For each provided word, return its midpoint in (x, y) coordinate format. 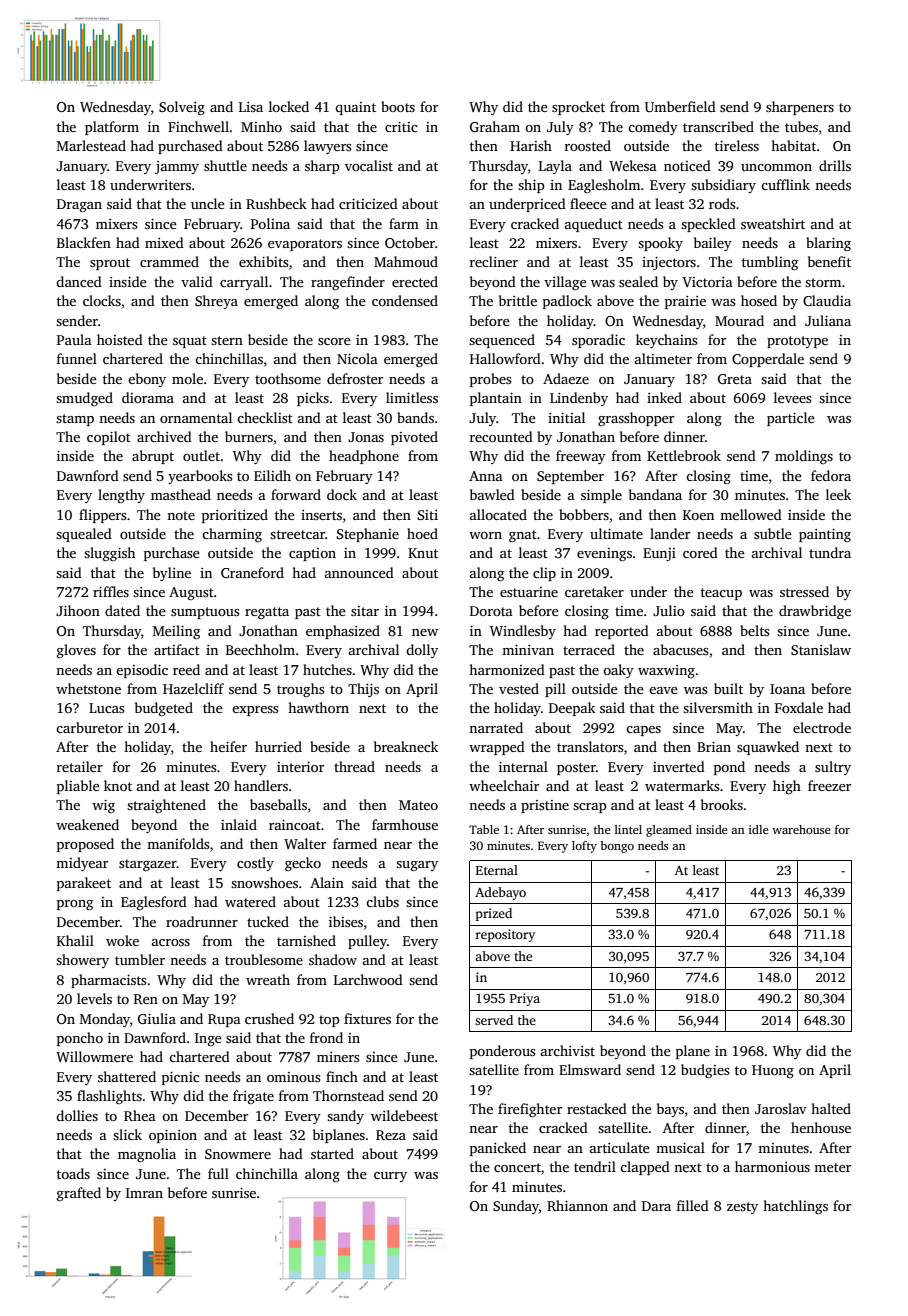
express (255, 711)
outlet (201, 455)
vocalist (369, 165)
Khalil (75, 940)
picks (313, 399)
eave (663, 690)
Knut (423, 553)
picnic (180, 1078)
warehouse (801, 829)
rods (722, 203)
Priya (525, 999)
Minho (261, 126)
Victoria (707, 282)
